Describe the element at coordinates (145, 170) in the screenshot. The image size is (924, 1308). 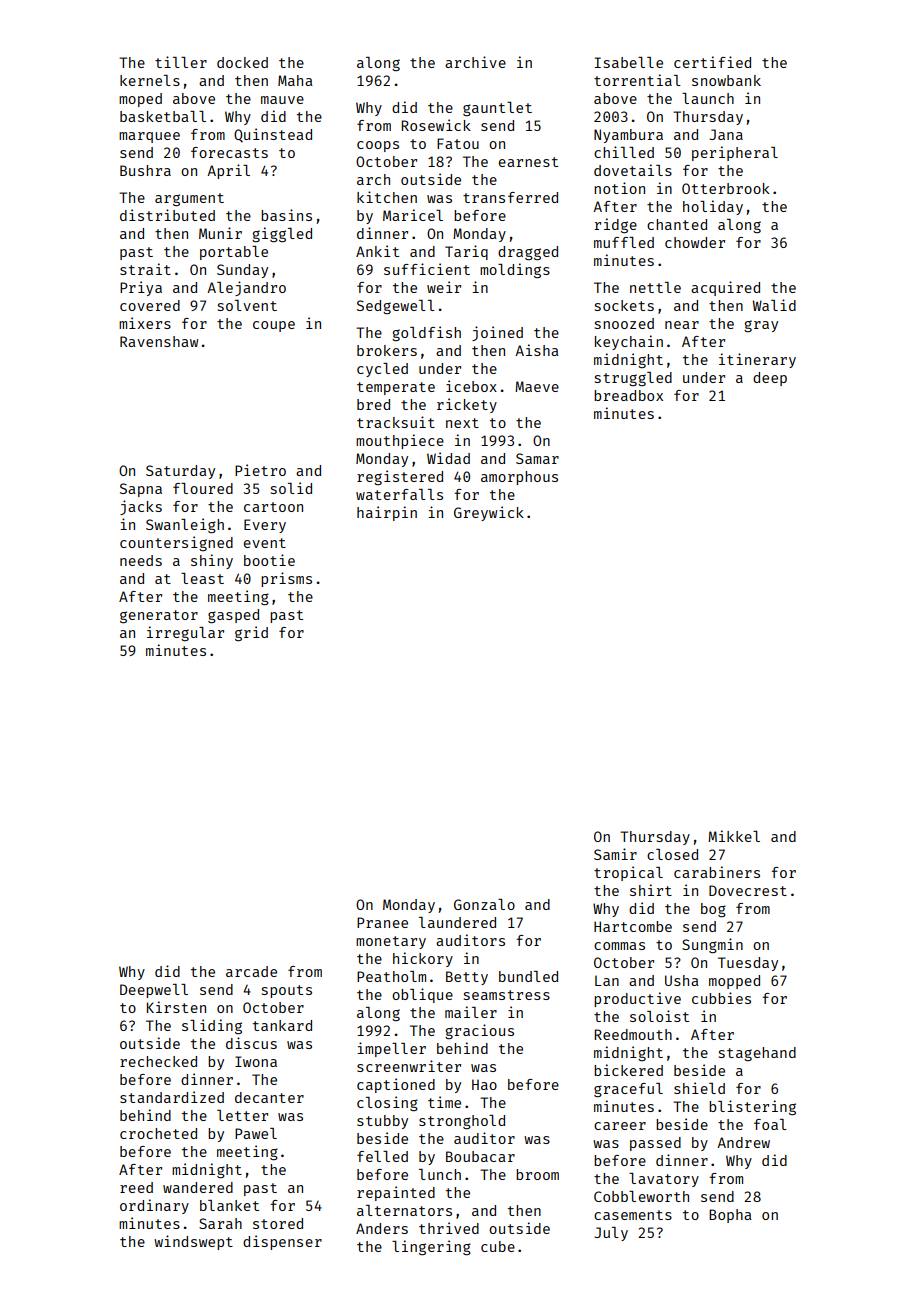
I see `Bushra` at that location.
